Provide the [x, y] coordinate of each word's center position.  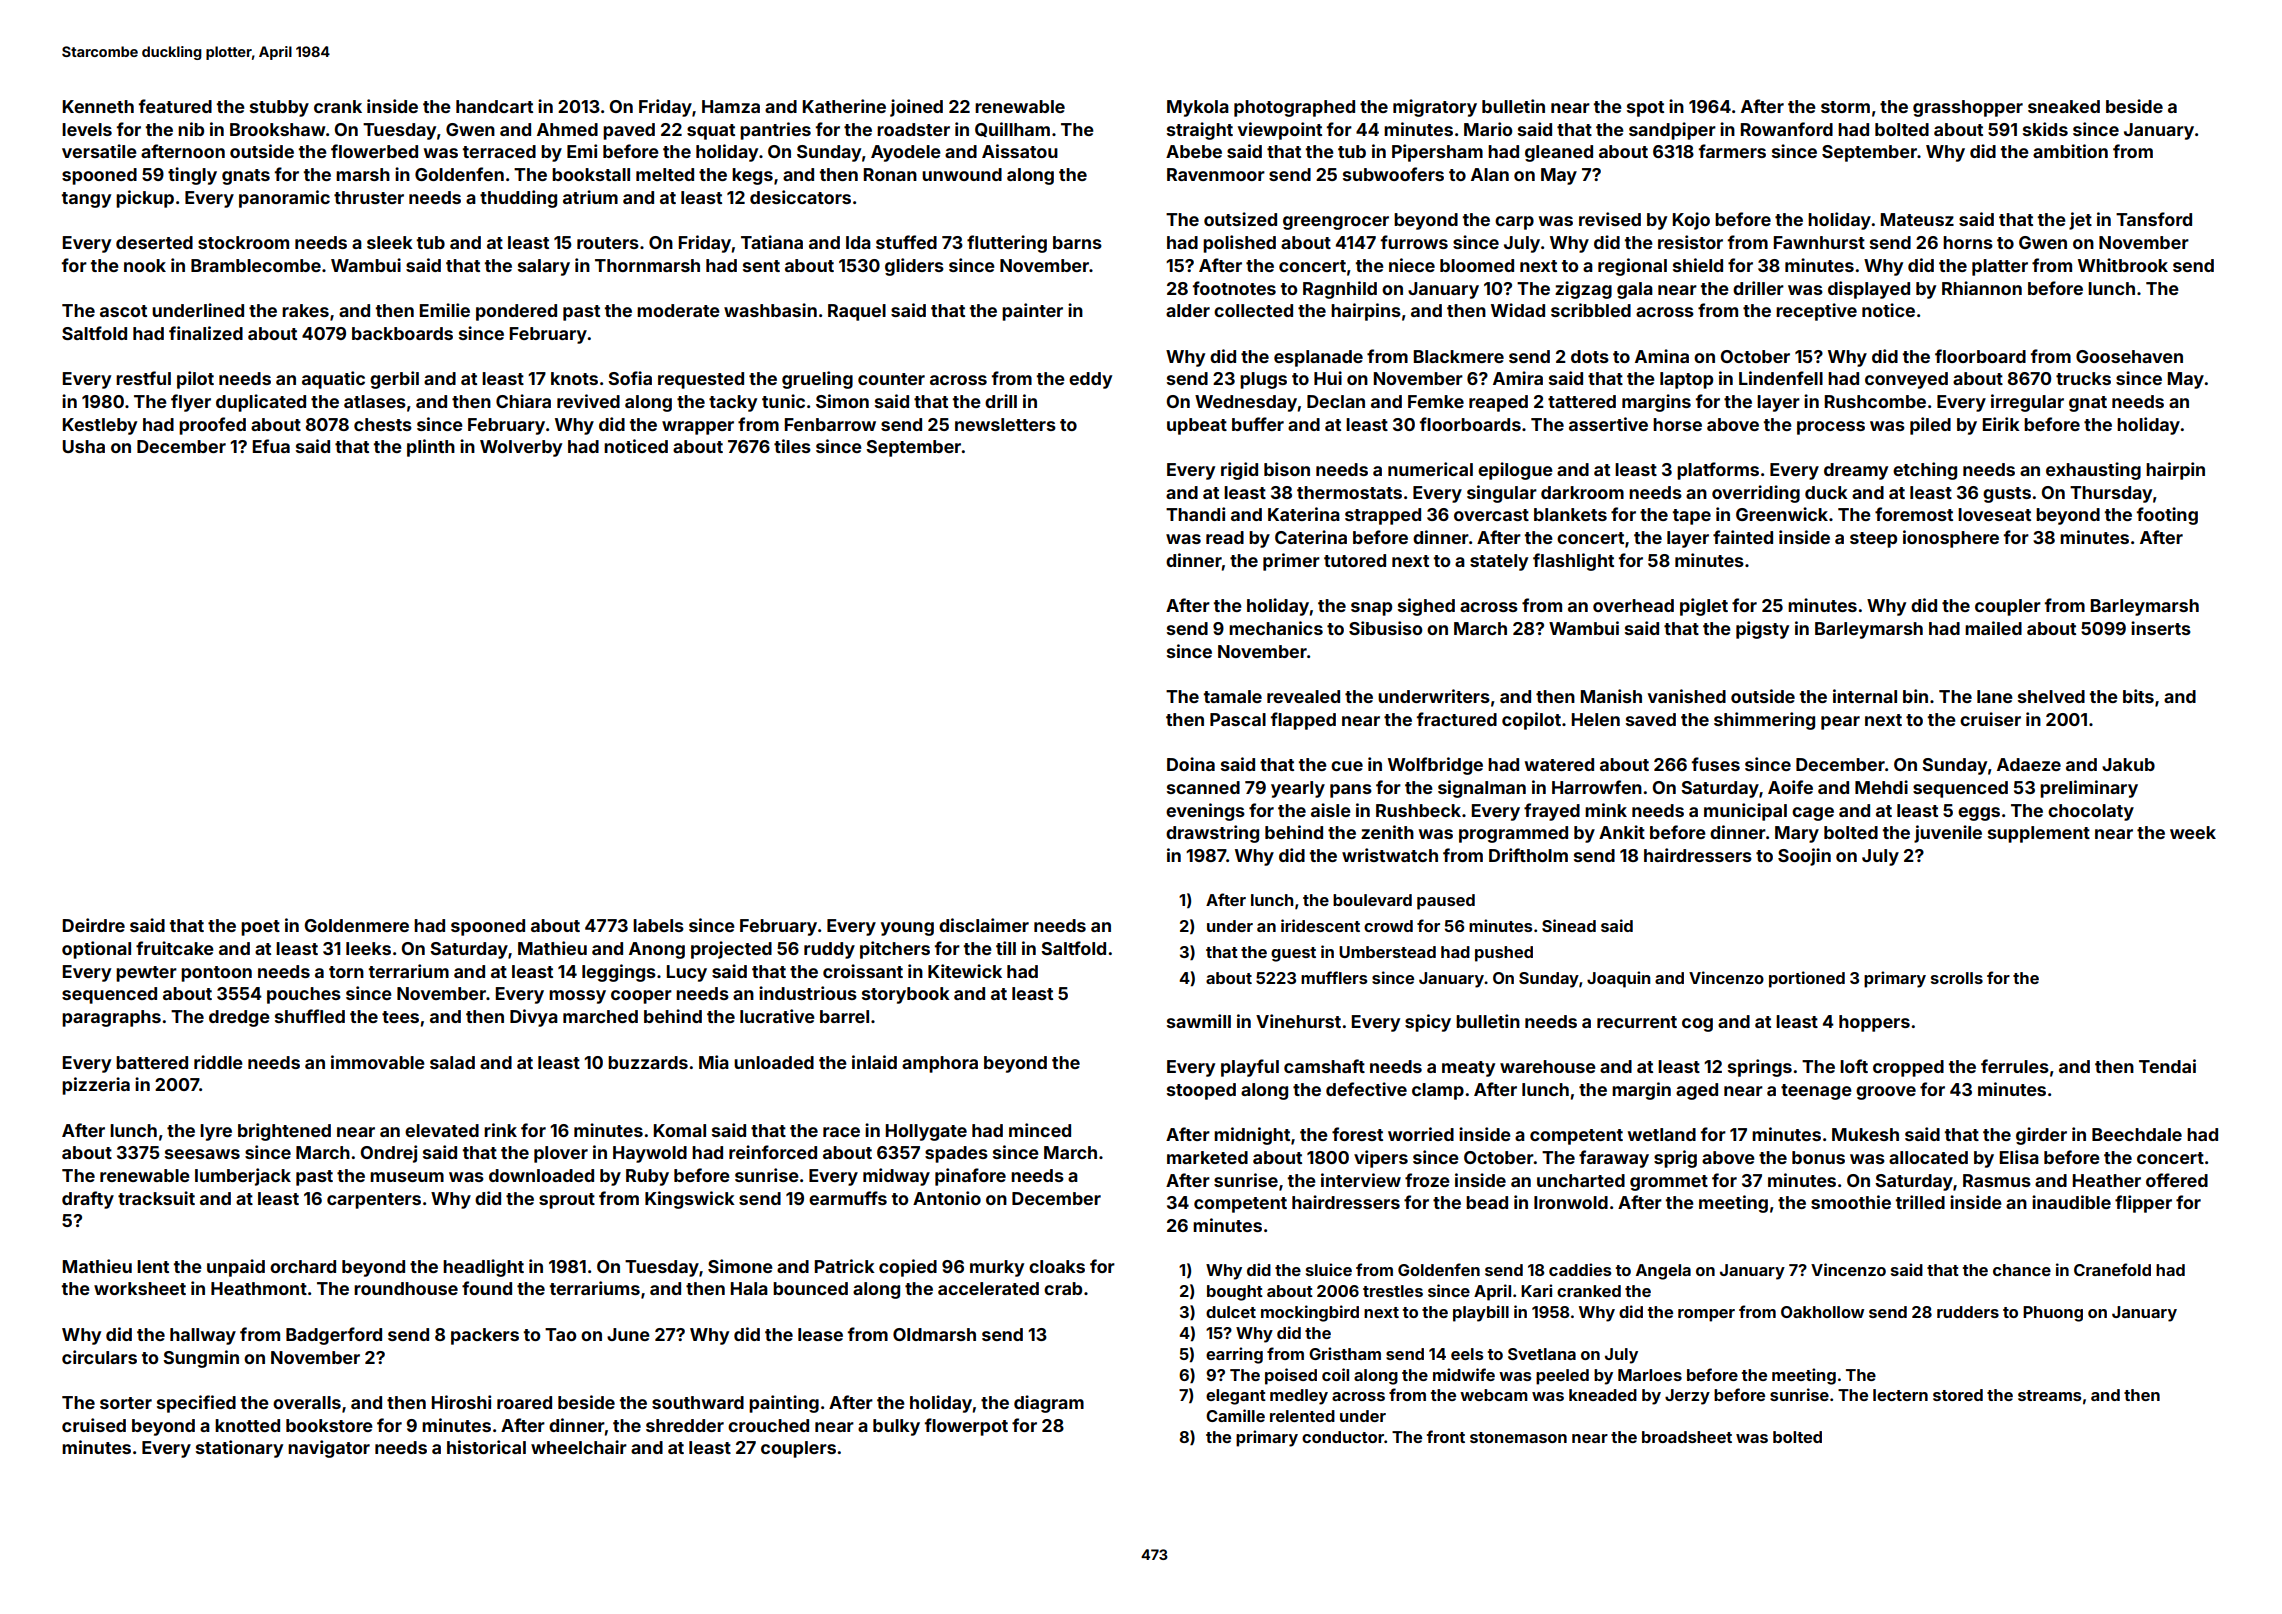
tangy [86, 200]
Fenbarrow [830, 424]
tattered [1582, 401]
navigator [329, 1449]
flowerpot [966, 1427]
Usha [83, 446]
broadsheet [1687, 1437]
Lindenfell [1781, 378]
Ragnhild [1340, 290]
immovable [378, 1062]
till [1006, 948]
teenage [1816, 1092]
